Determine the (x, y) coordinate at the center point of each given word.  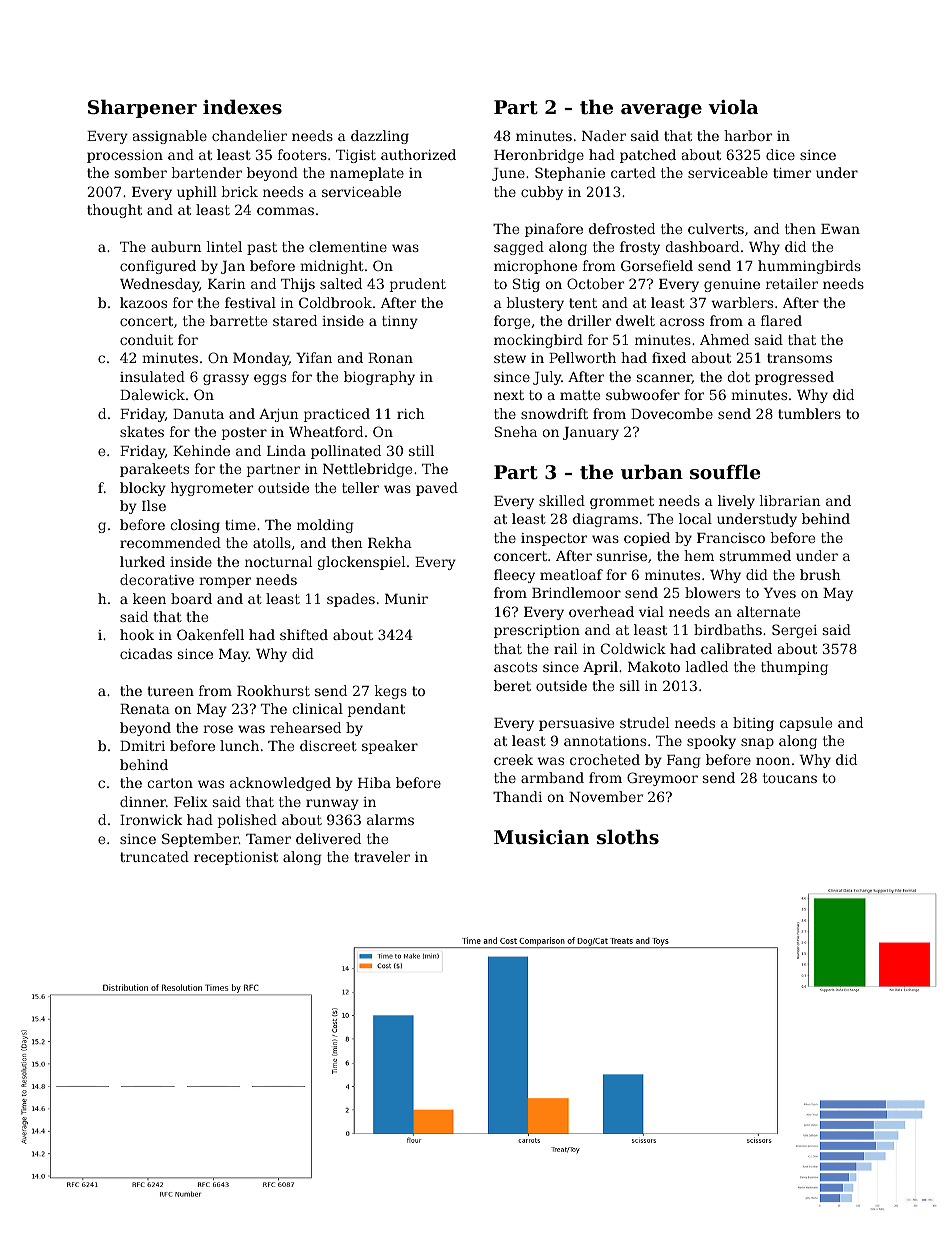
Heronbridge (539, 156)
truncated (154, 856)
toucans (790, 778)
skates (142, 431)
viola (733, 106)
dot (738, 376)
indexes (242, 106)
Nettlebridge (367, 470)
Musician (541, 837)
